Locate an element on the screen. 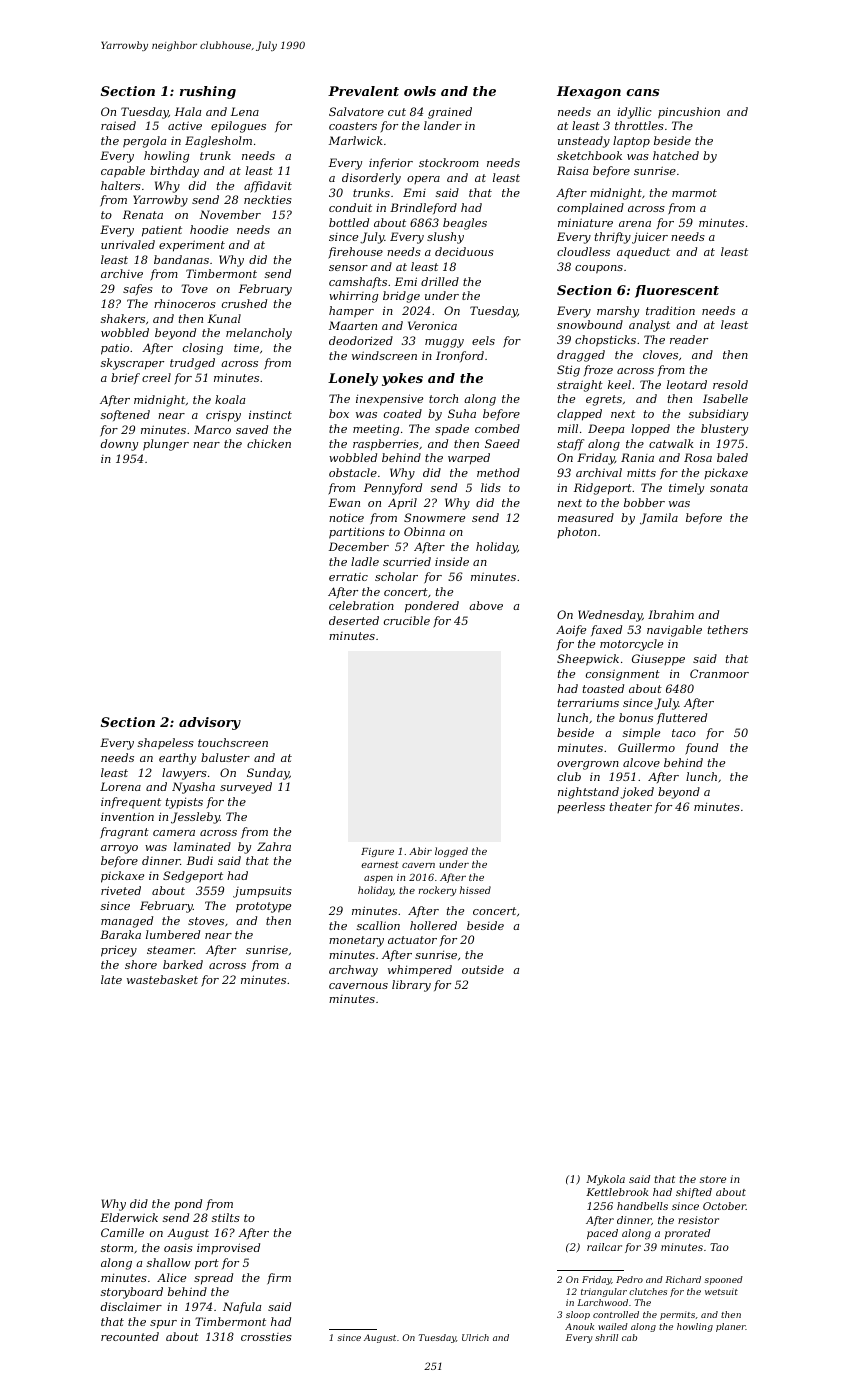  cab is located at coordinates (629, 1337).
